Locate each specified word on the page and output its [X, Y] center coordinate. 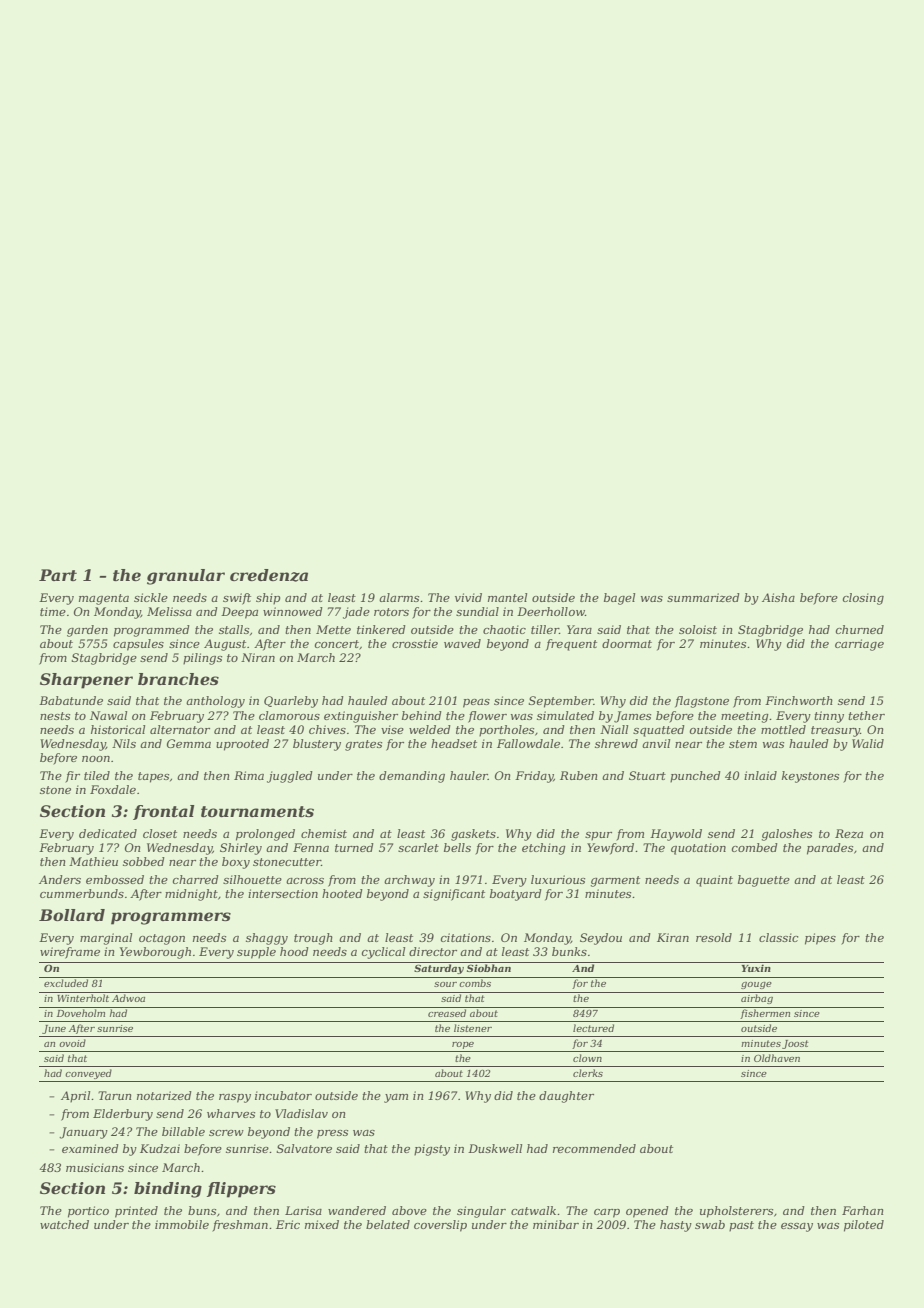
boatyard [516, 895]
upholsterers [736, 1212]
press [332, 1134]
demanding [412, 777]
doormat [627, 643]
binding [168, 1190]
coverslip [440, 1226]
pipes [820, 939]
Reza [849, 833]
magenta [104, 599]
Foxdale [113, 789]
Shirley [241, 849]
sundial [477, 611]
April [75, 1097]
